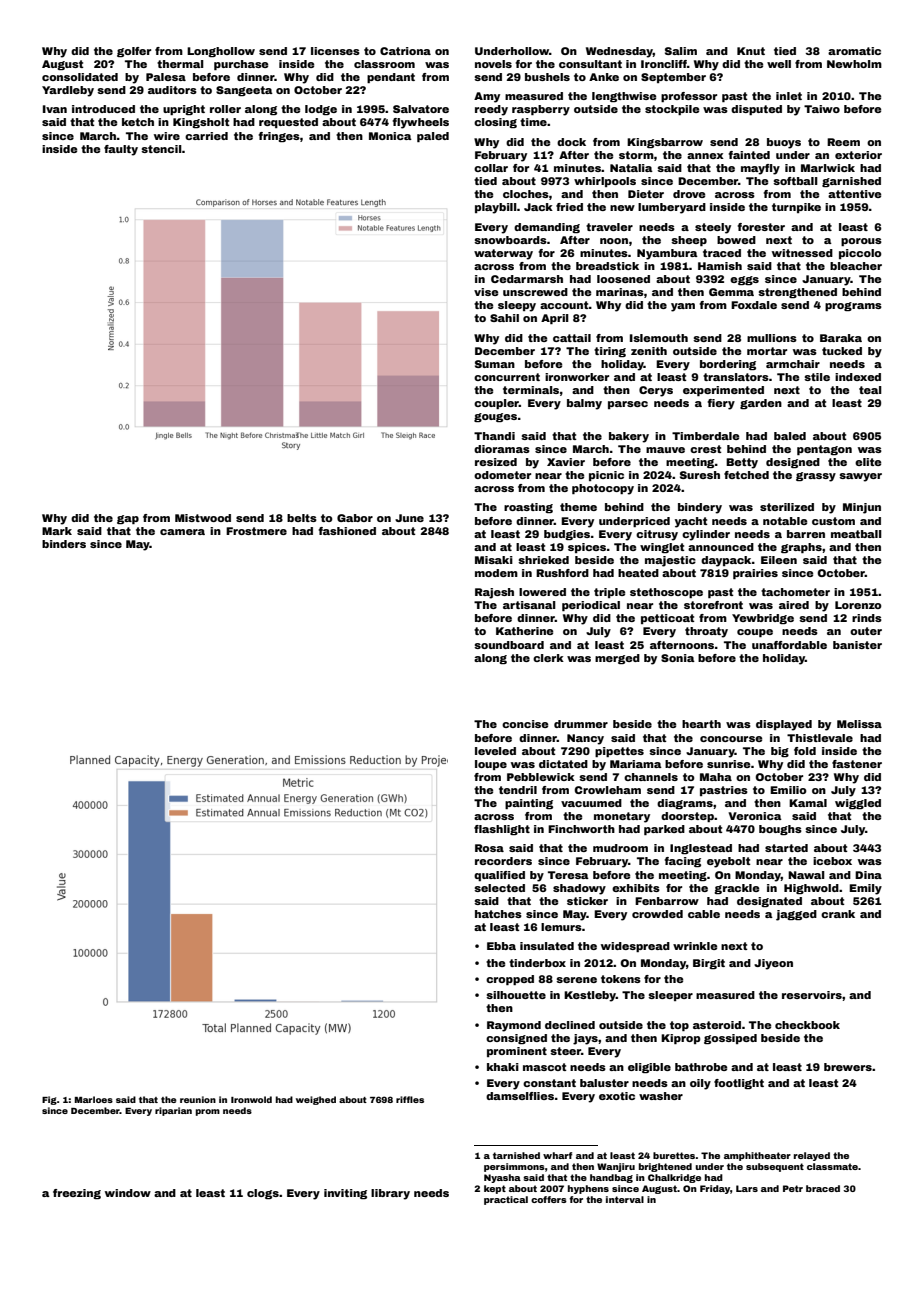 This screenshot has width=924, height=1308. Describe the element at coordinates (576, 980) in the screenshot. I see `serene` at that location.
